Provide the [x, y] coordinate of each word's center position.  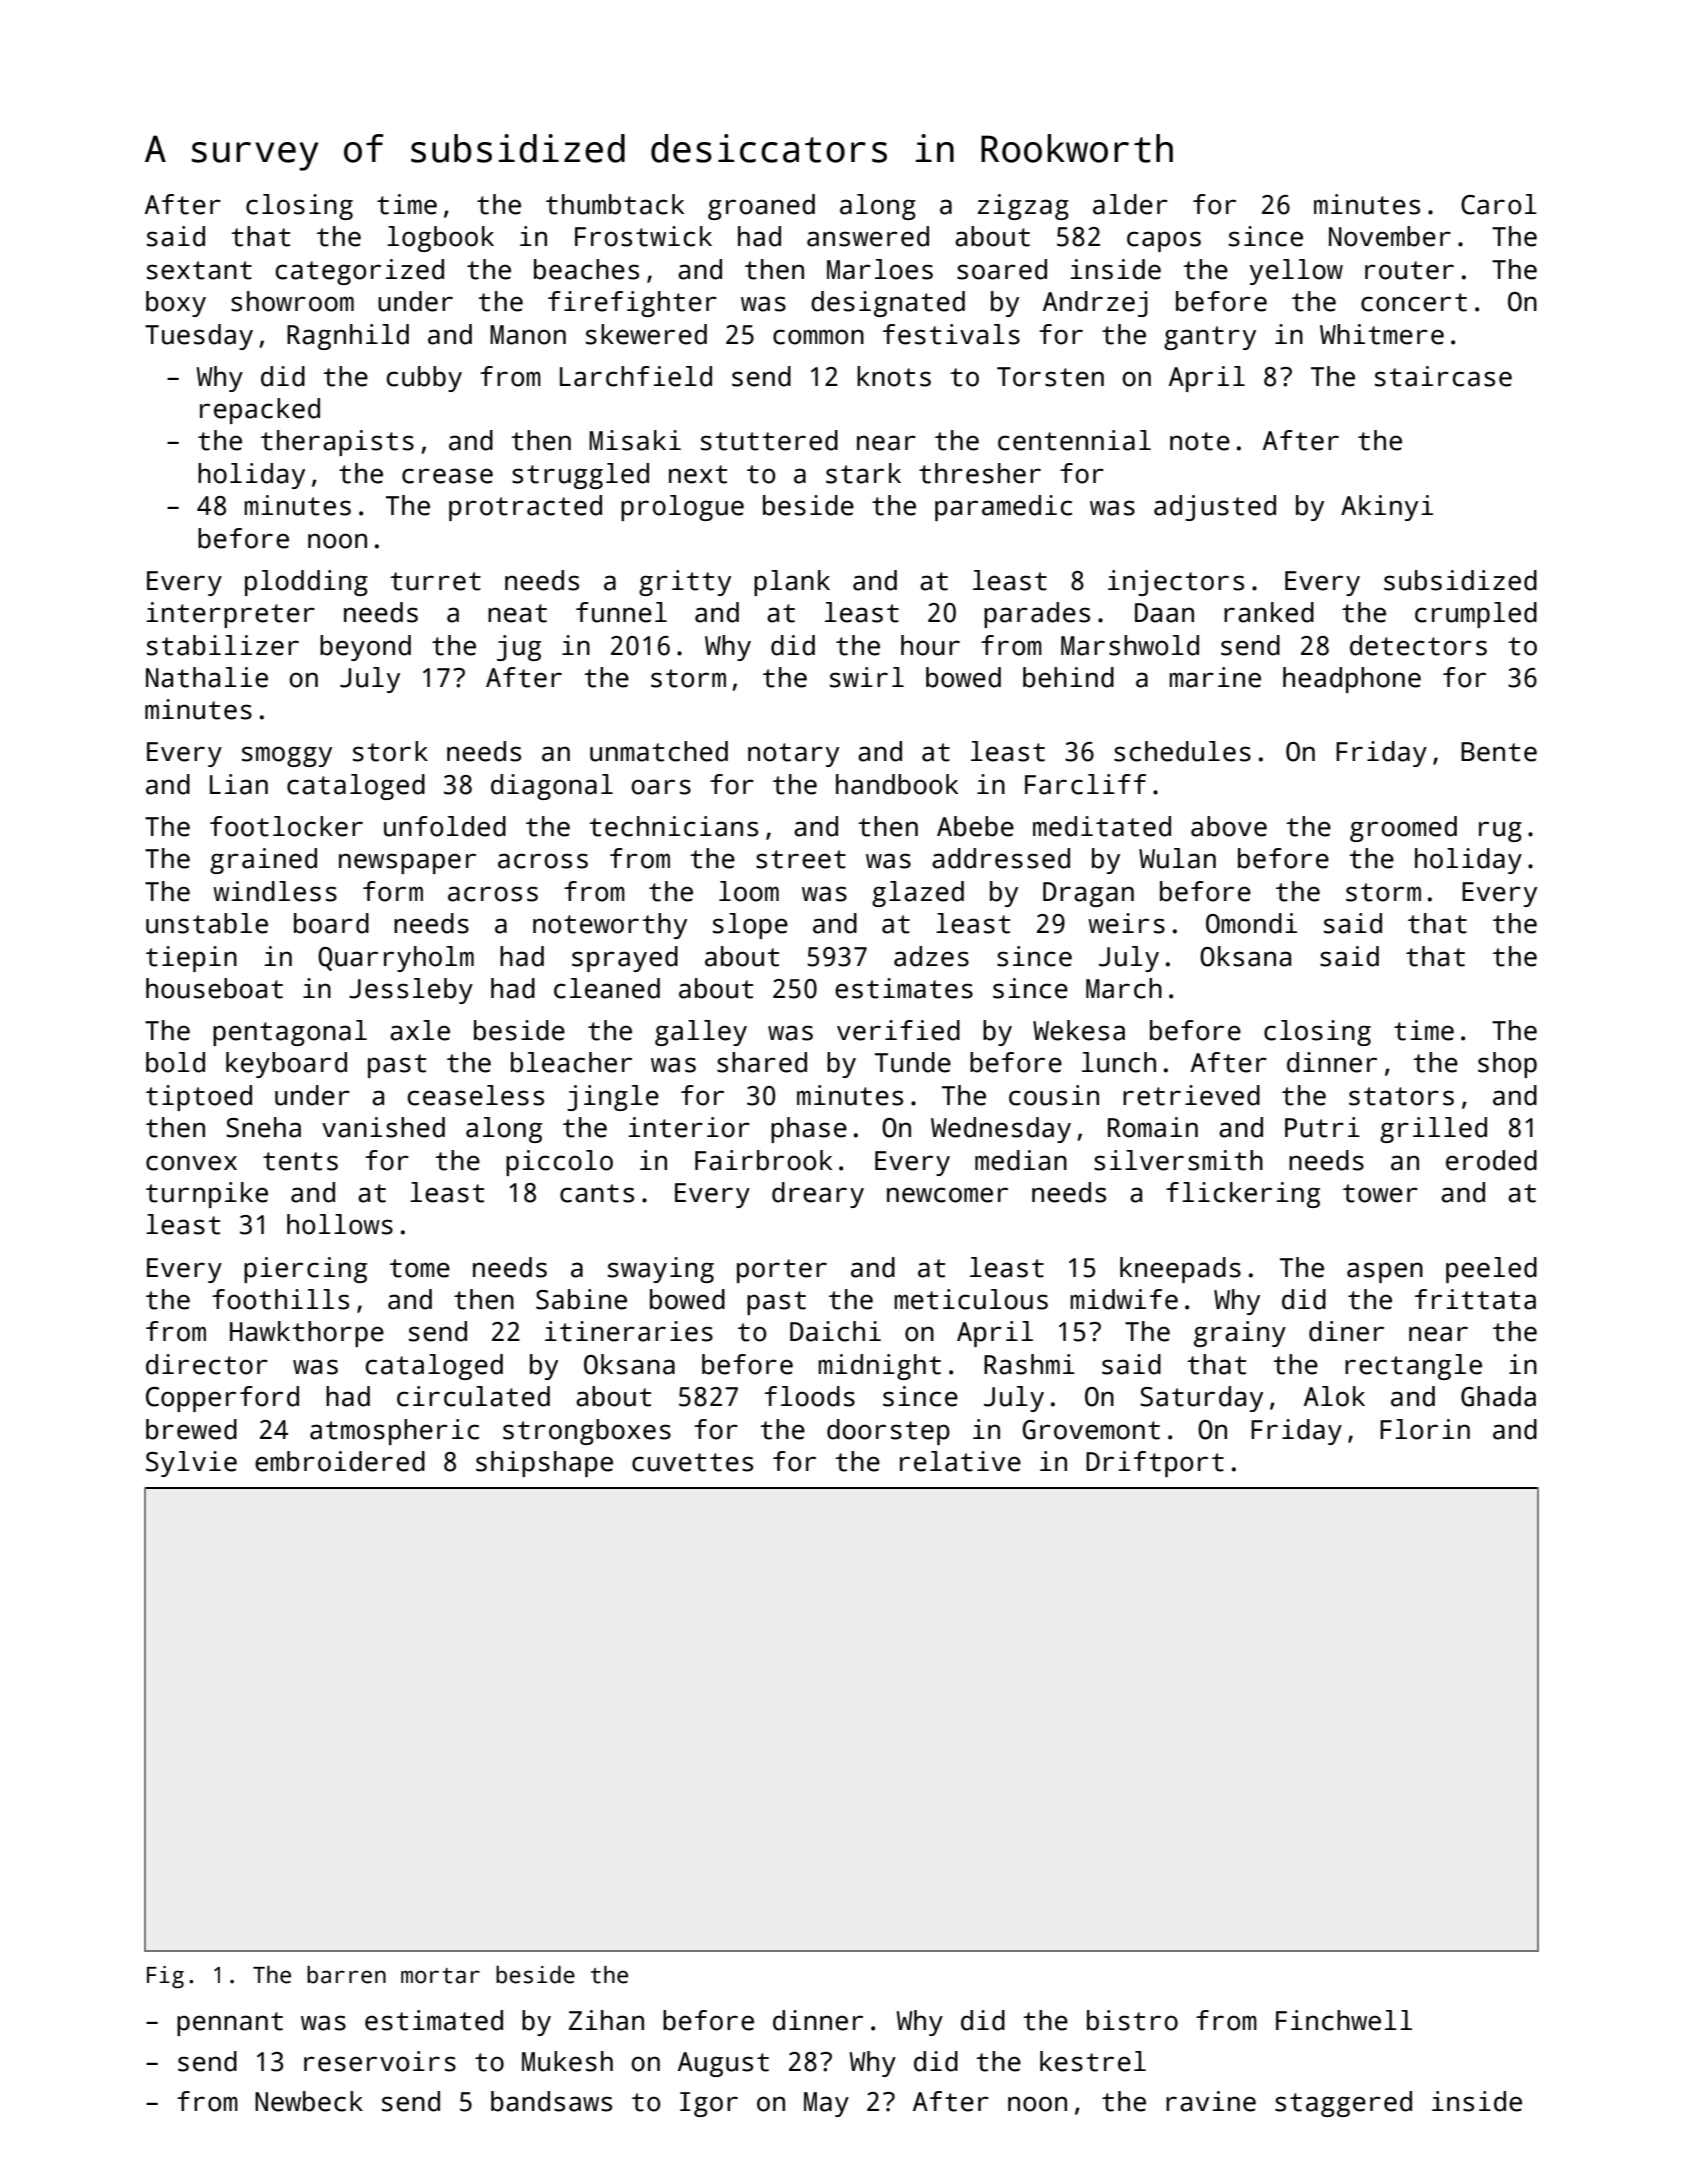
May [826, 2104]
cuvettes [692, 1462]
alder [1130, 204]
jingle [613, 1098]
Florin [1425, 1429]
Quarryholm [396, 959]
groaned [761, 207]
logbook [440, 239]
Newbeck [309, 2101]
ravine [1211, 2101]
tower [1380, 1193]
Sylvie [191, 1464]
